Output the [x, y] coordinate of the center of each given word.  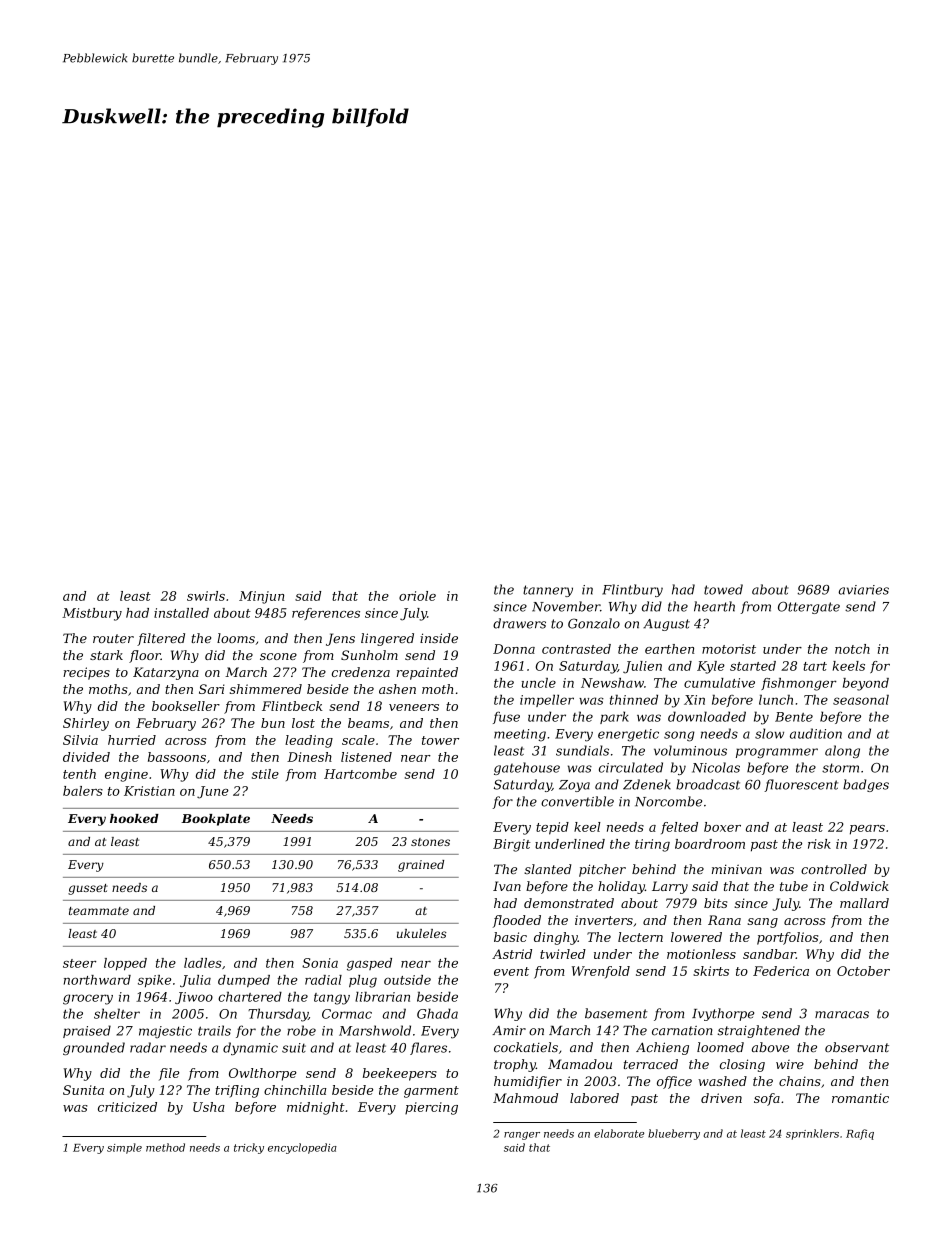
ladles [203, 963]
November [566, 606]
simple [124, 1148]
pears [867, 830]
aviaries [863, 590]
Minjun [262, 597]
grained [421, 866]
